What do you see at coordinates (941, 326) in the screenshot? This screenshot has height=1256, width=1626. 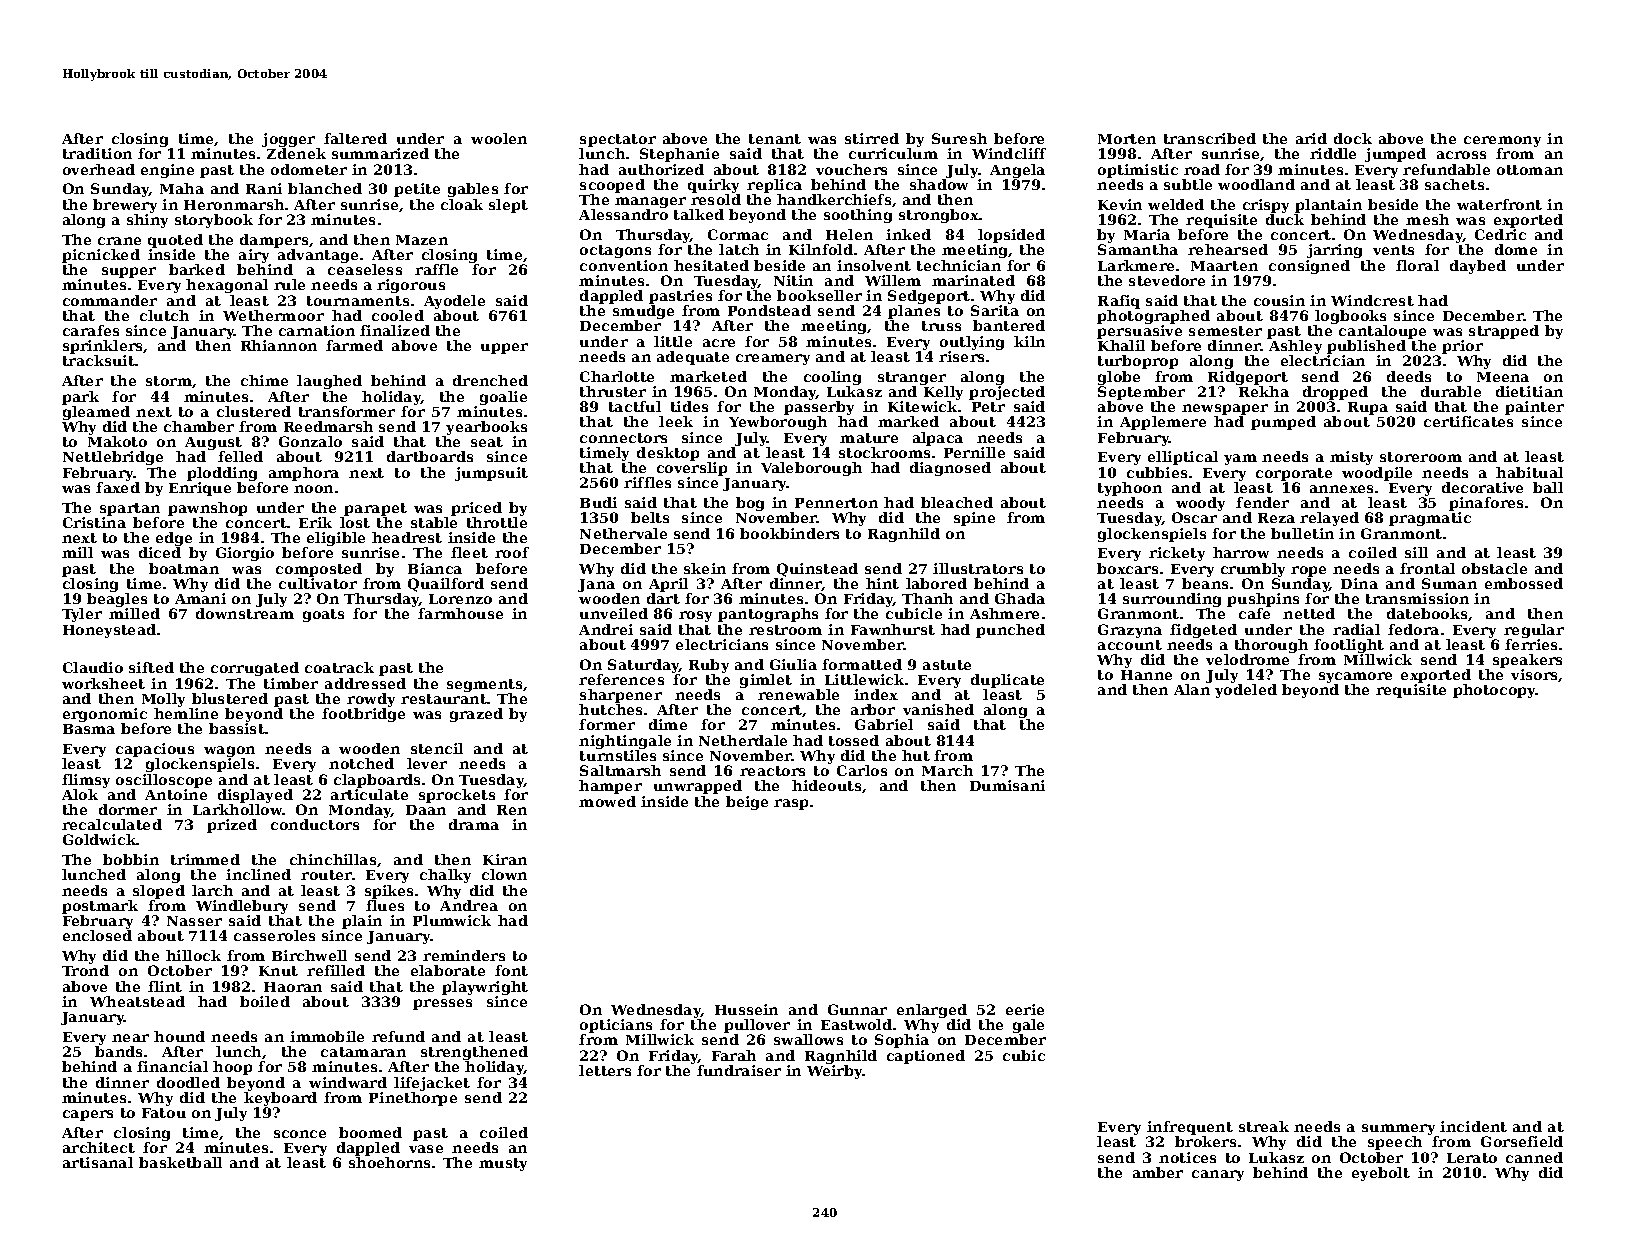 I see `truss` at bounding box center [941, 326].
